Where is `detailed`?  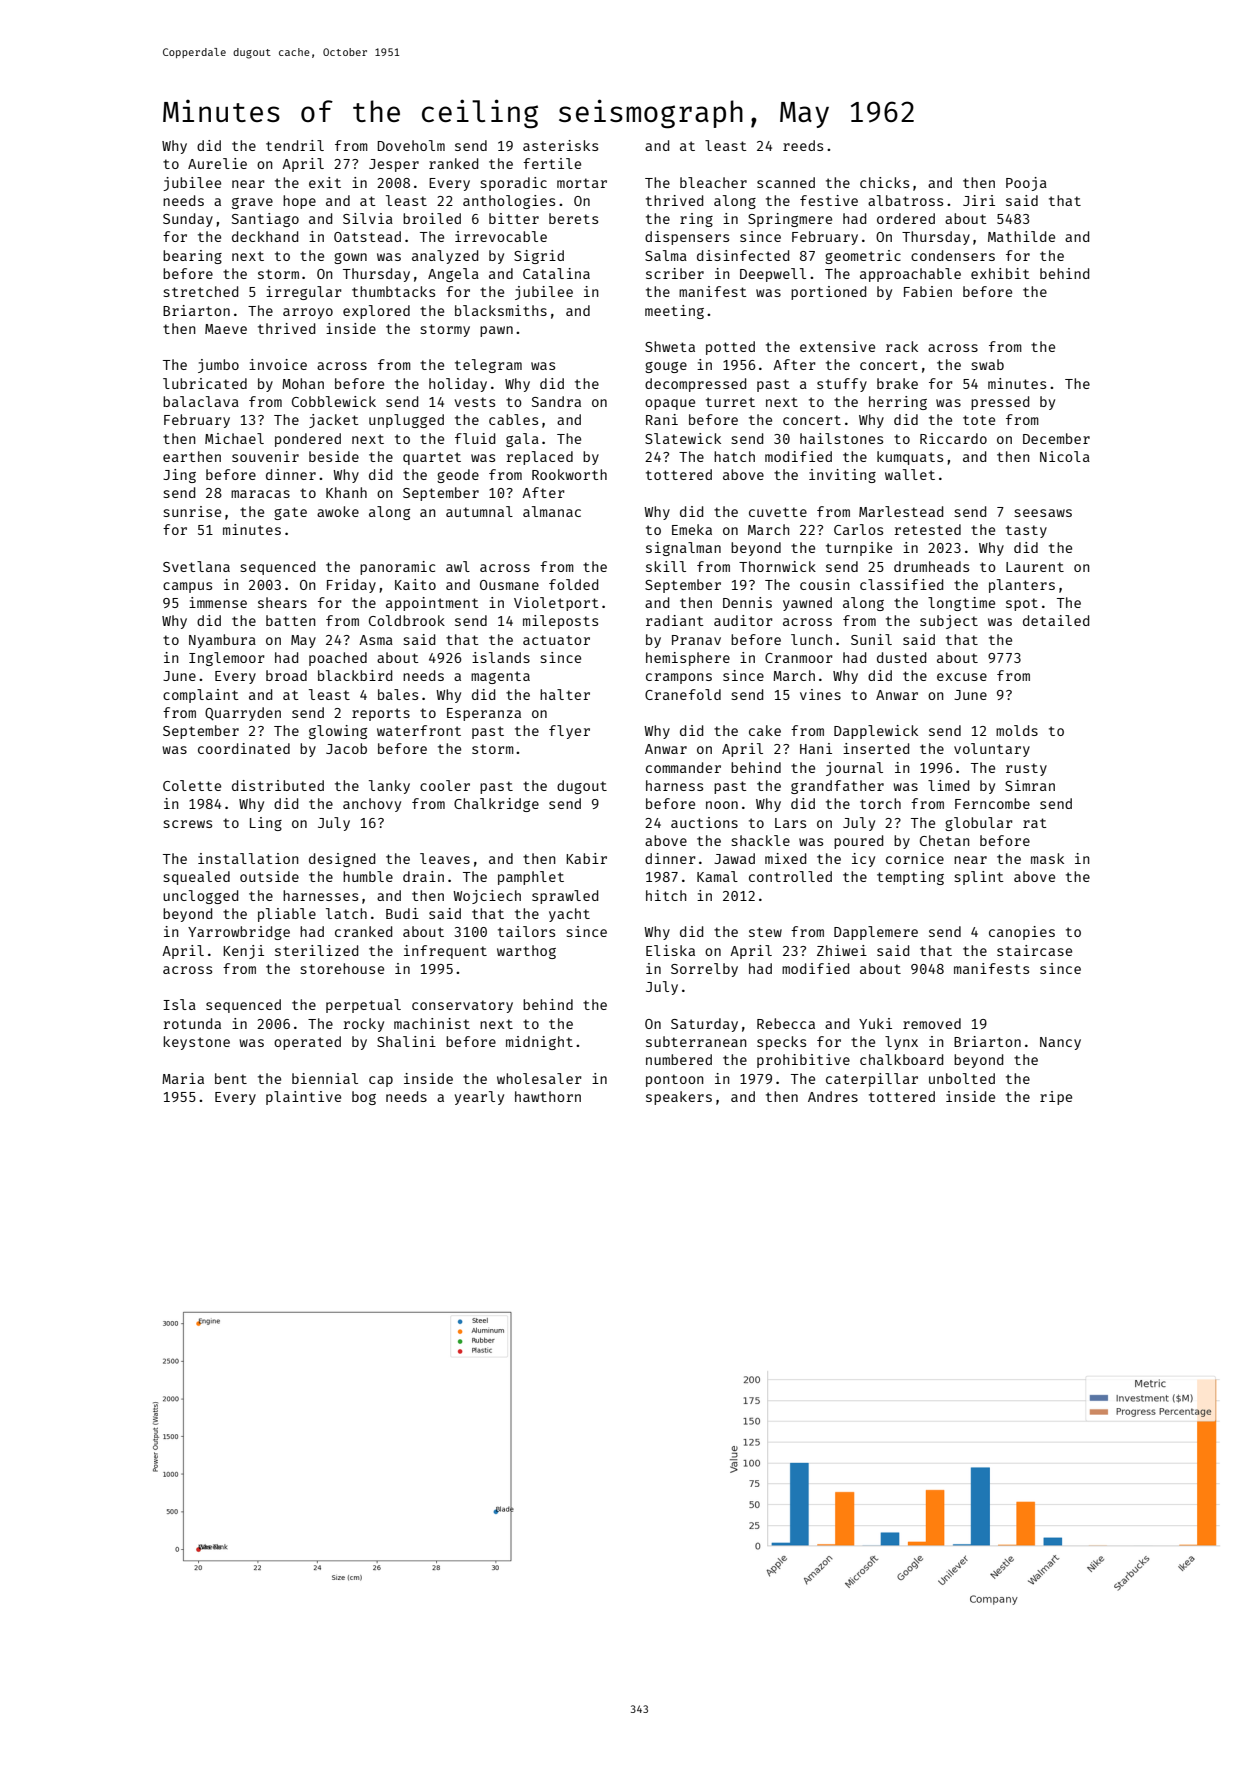
detailed is located at coordinates (1056, 620).
